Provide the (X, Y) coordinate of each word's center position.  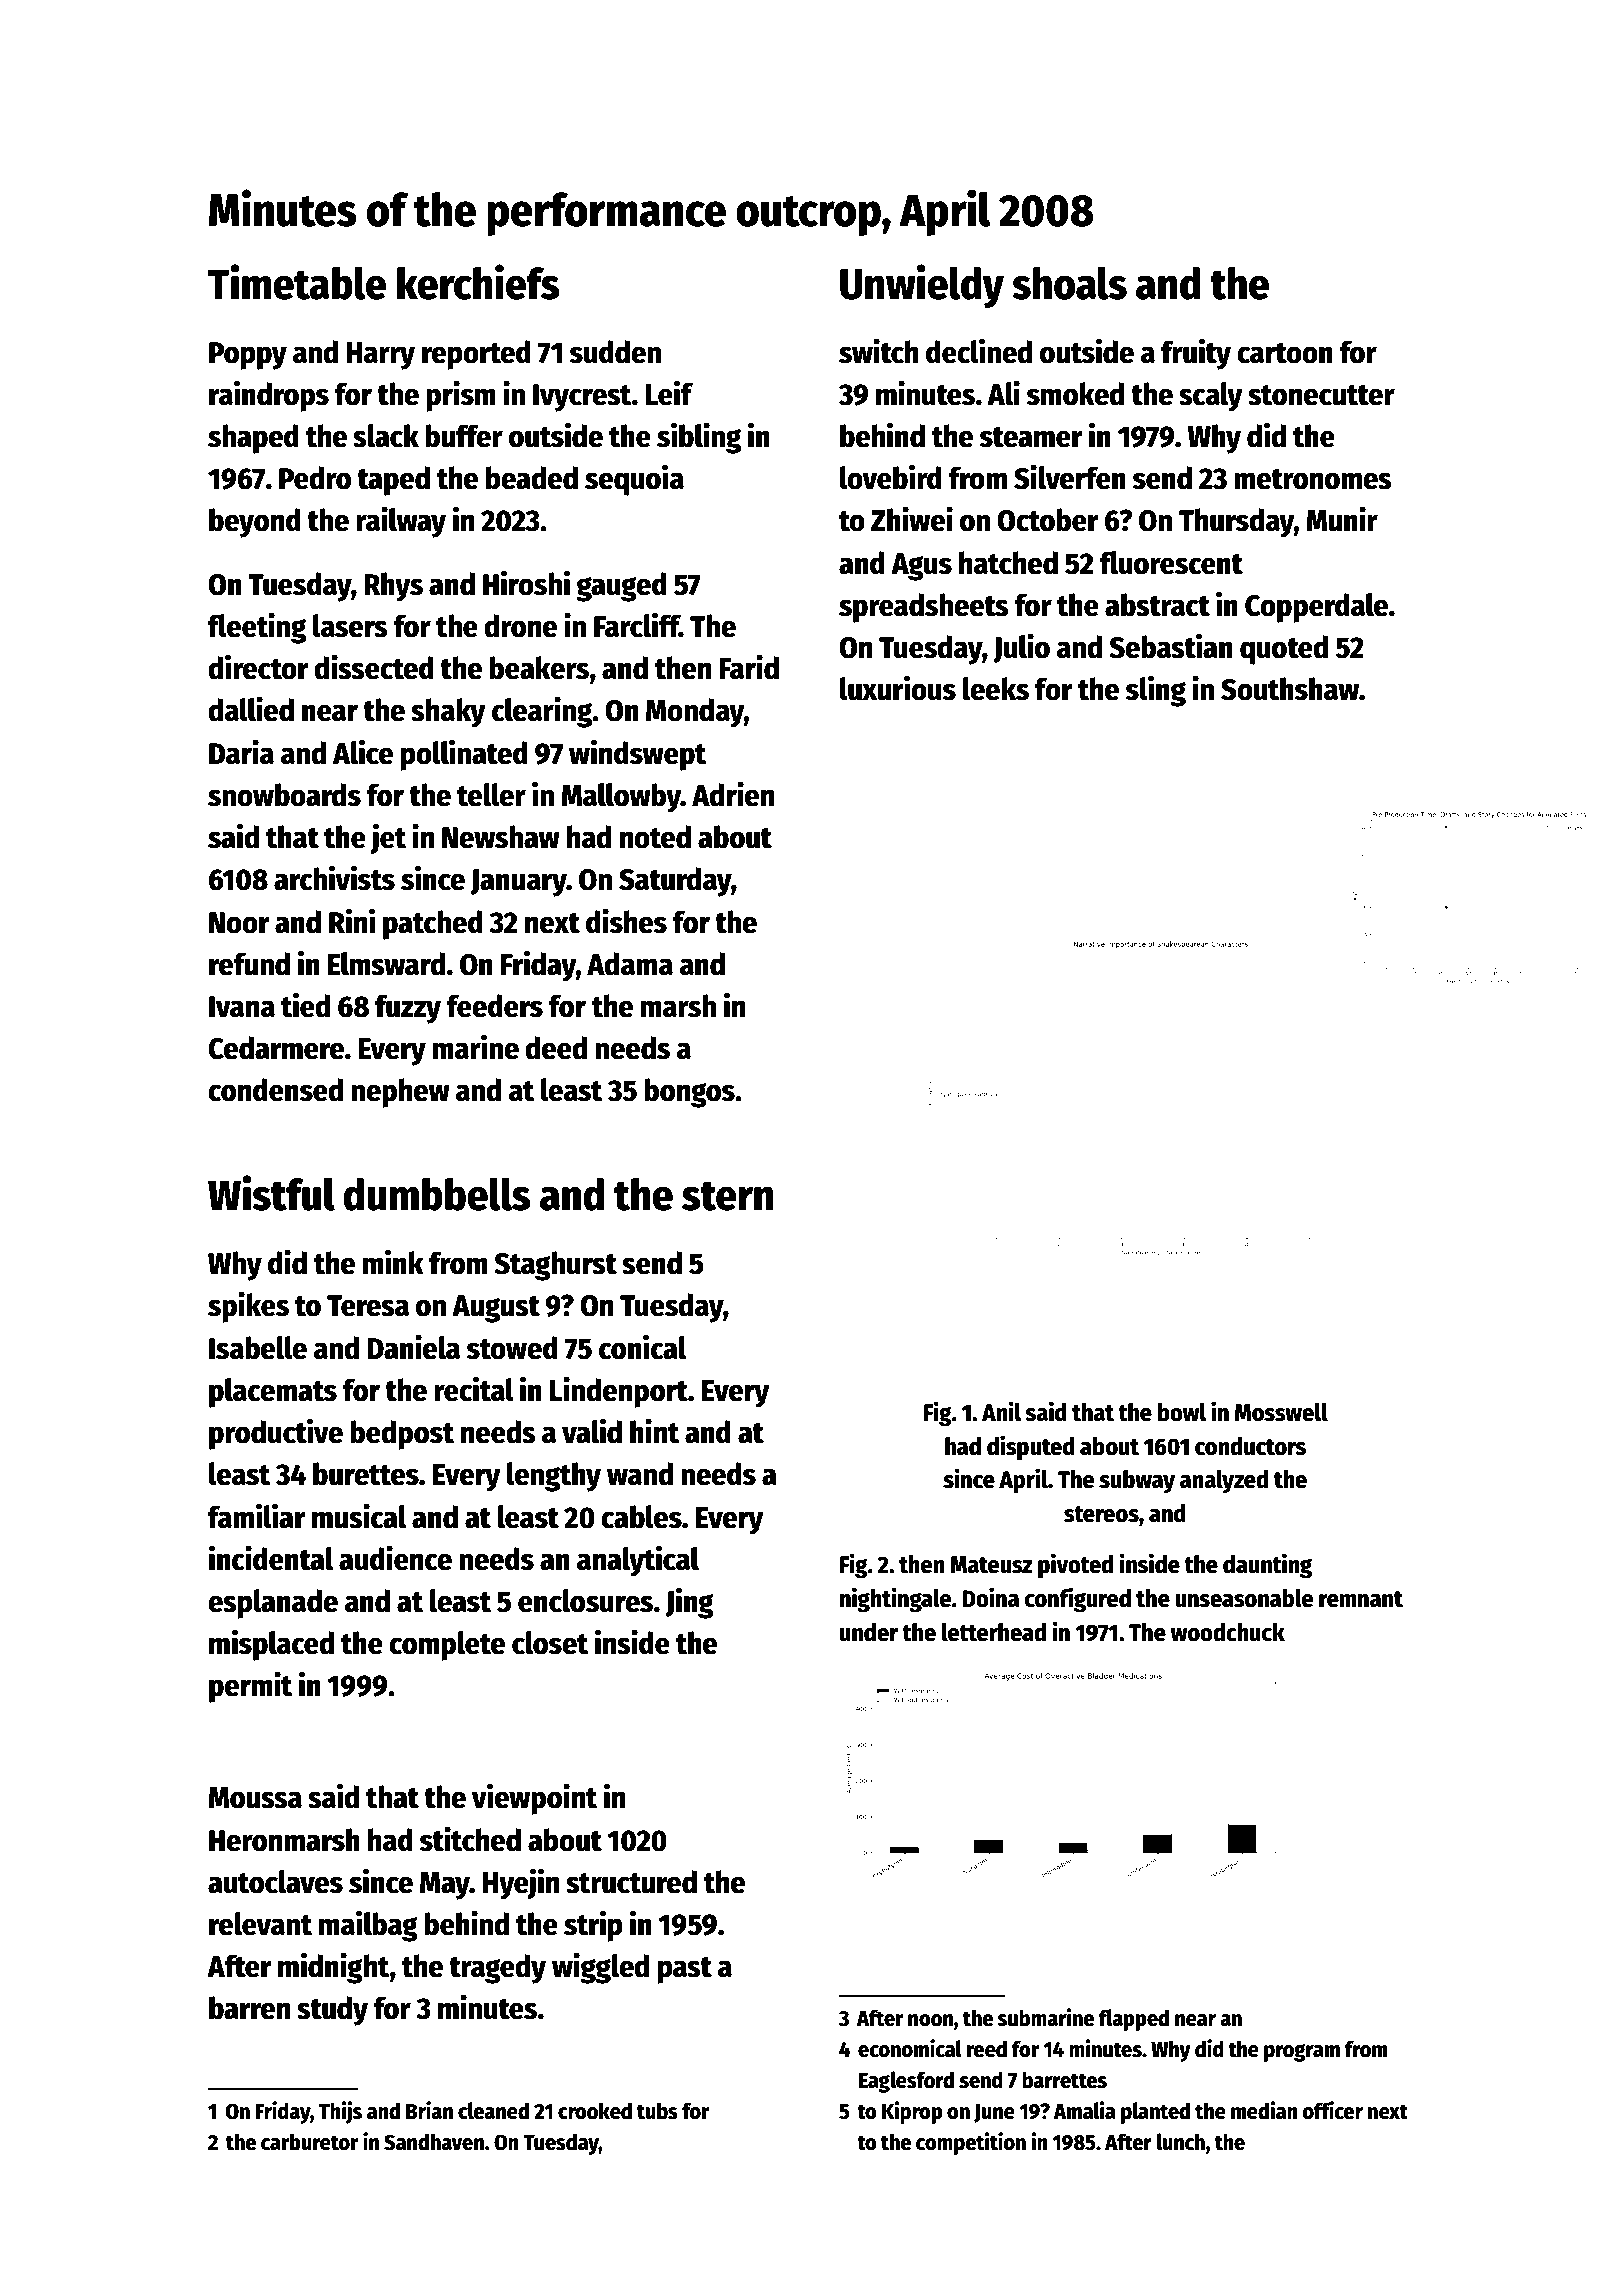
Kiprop (912, 2112)
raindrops (269, 396)
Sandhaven (434, 2142)
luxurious (898, 688)
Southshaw (1290, 689)
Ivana (242, 1007)
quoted (1284, 650)
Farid (749, 667)
